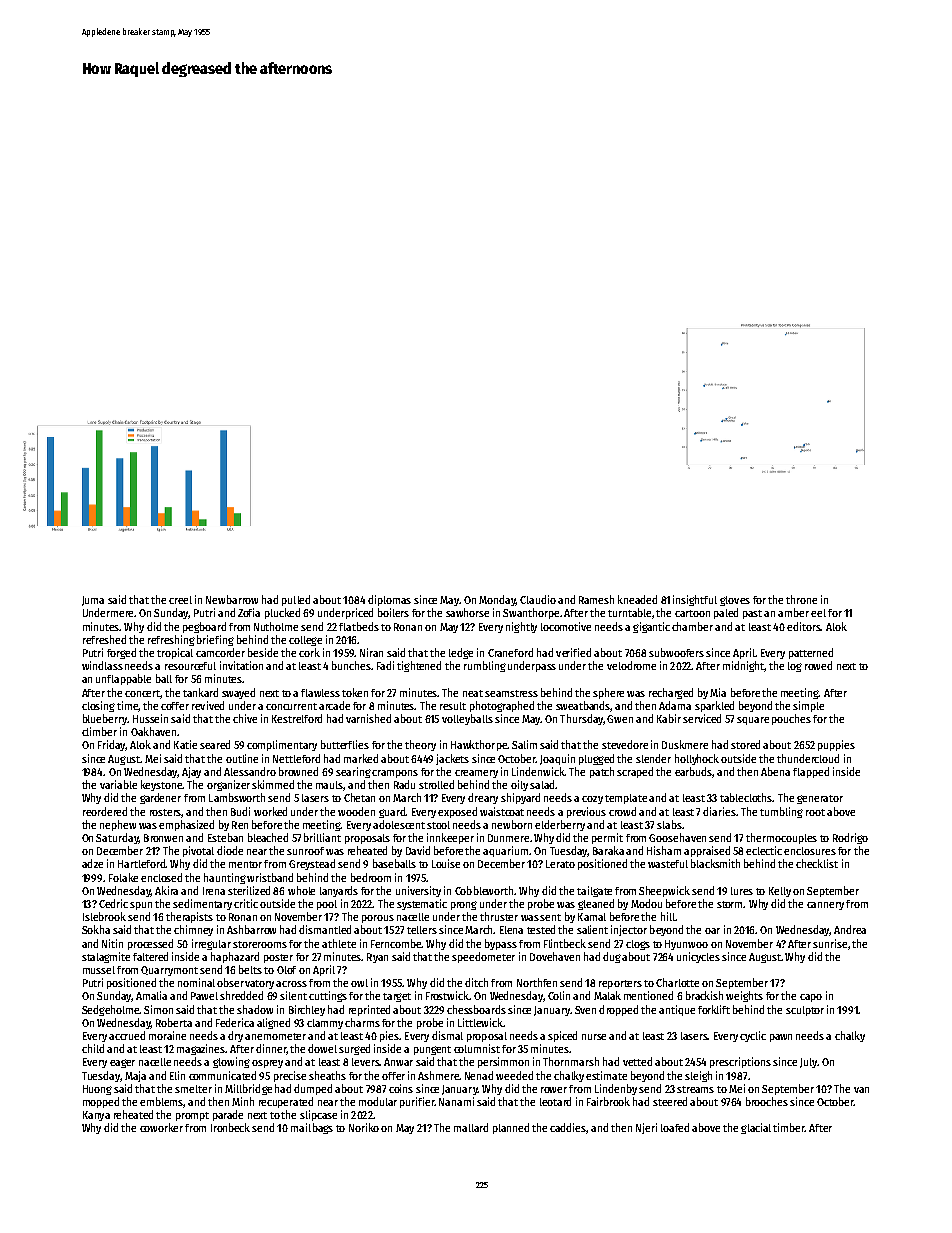 This page has height=1233, width=952. What do you see at coordinates (389, 600) in the page?
I see `diplomas` at bounding box center [389, 600].
